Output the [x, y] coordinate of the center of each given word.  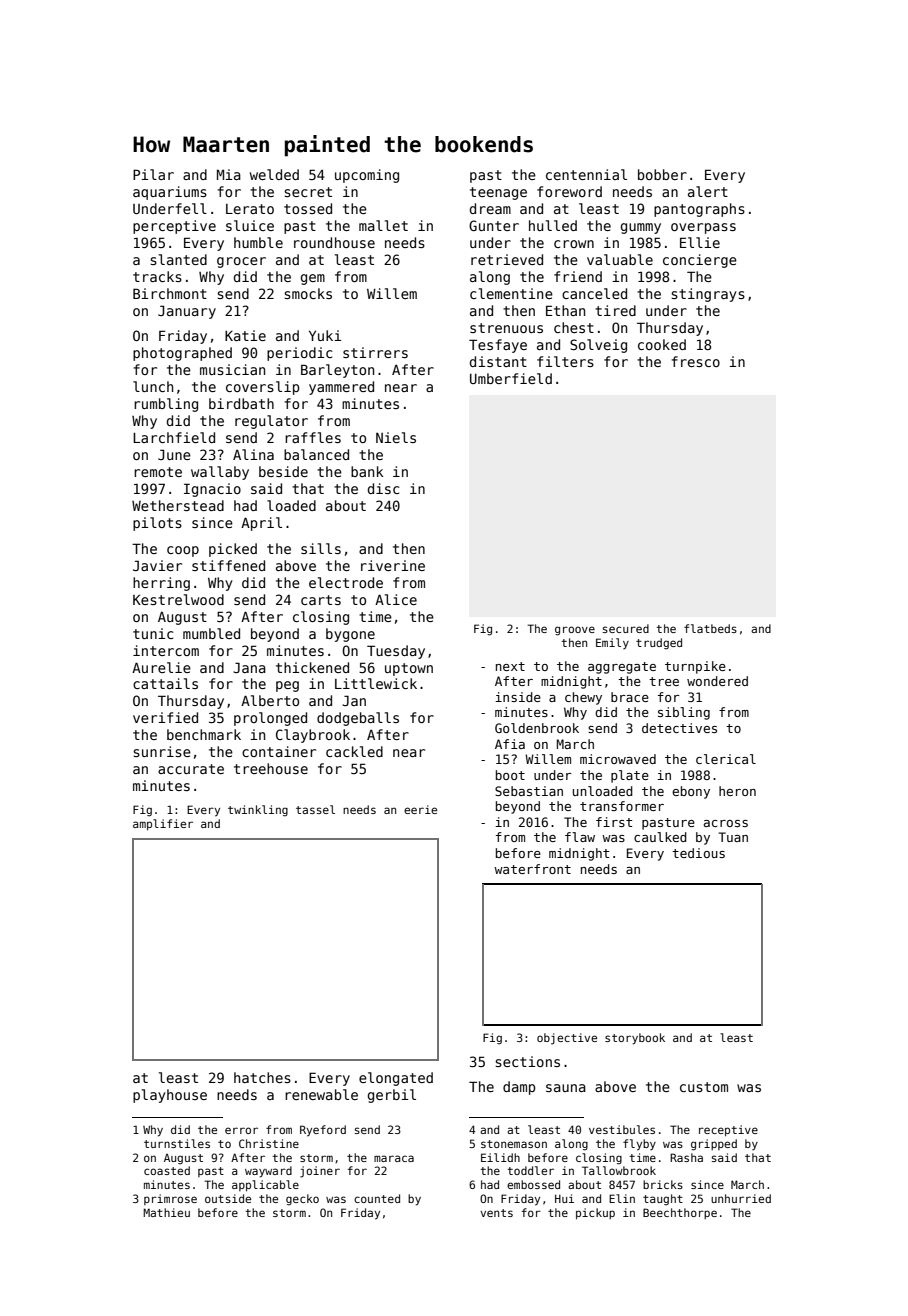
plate [630, 776]
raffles [313, 437]
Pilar [153, 174]
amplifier [163, 825]
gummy [641, 228]
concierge [700, 261]
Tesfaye [498, 346]
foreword [569, 191]
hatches [262, 1077]
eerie [420, 809]
